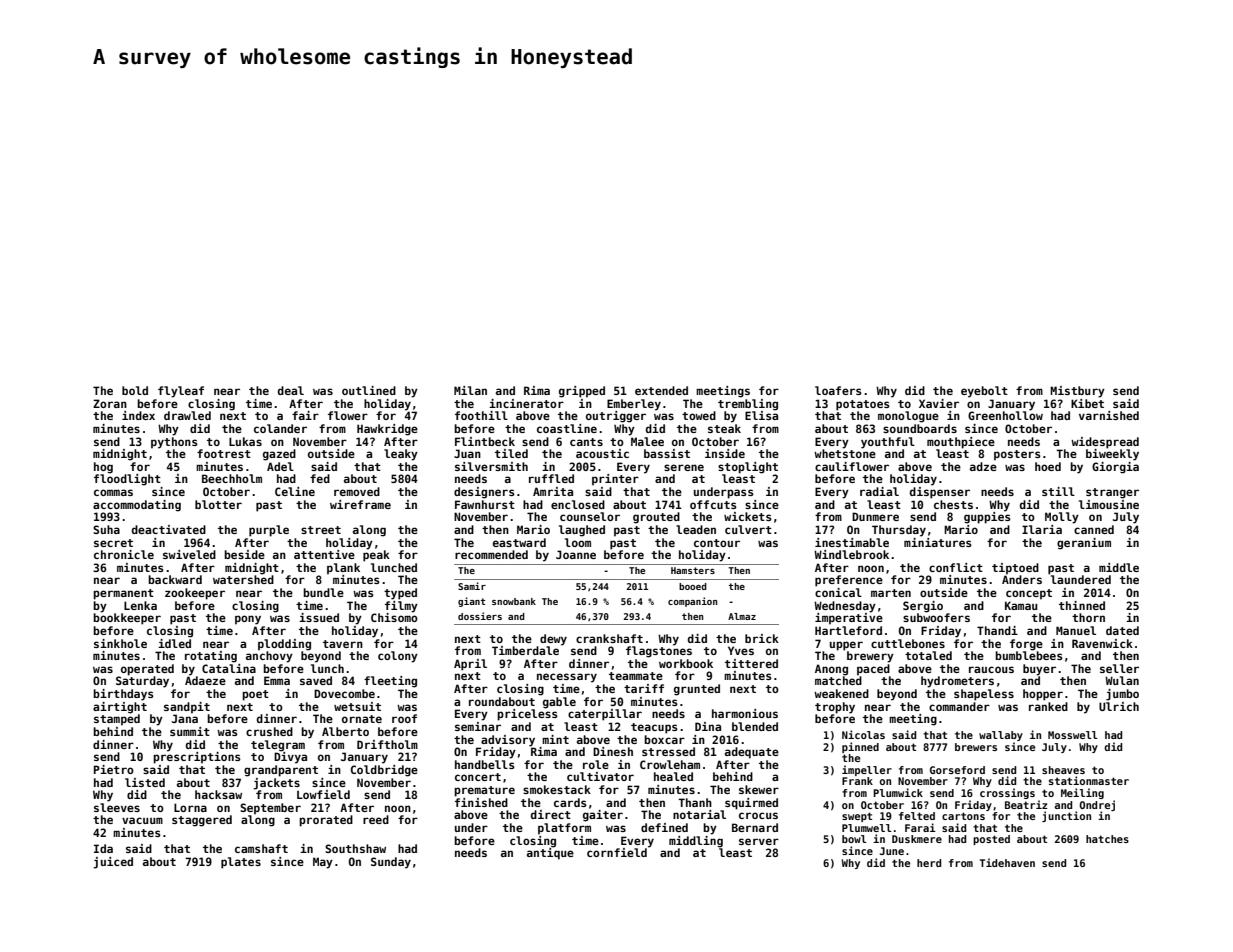 The image size is (1233, 952). What do you see at coordinates (551, 814) in the screenshot?
I see `direct` at bounding box center [551, 814].
